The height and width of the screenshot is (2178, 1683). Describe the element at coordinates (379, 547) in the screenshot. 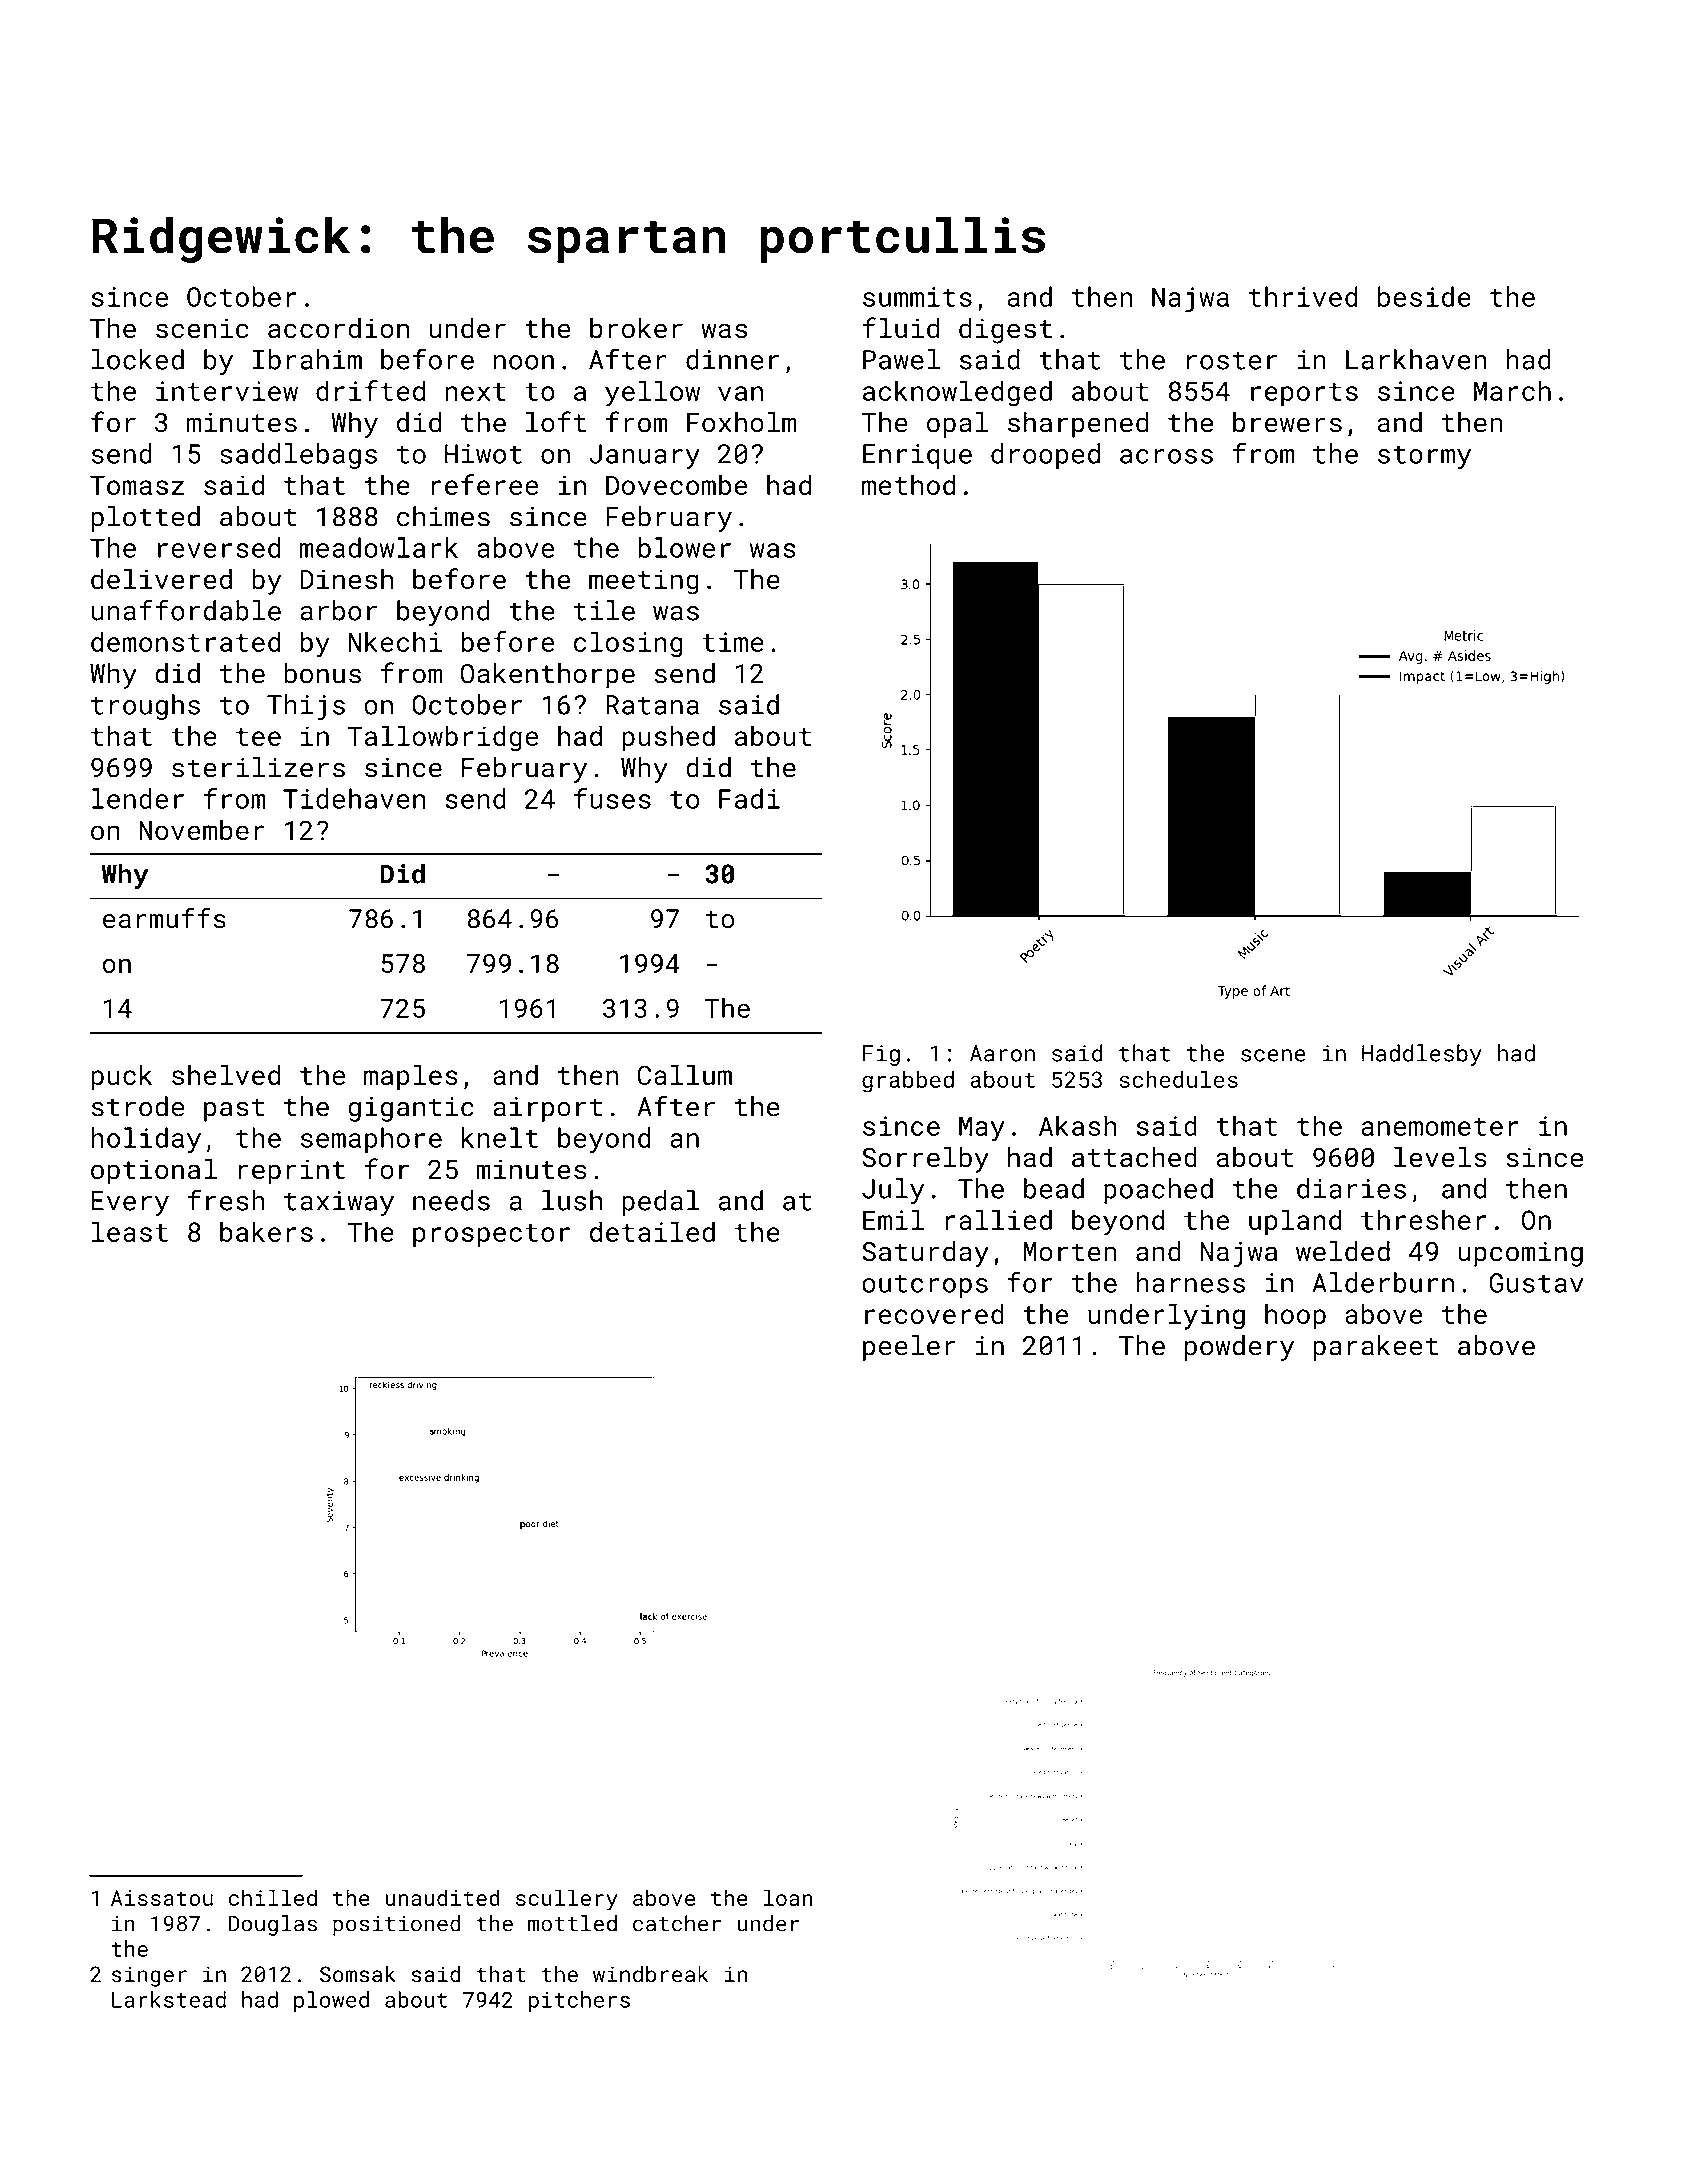

I see `meadowlark` at that location.
